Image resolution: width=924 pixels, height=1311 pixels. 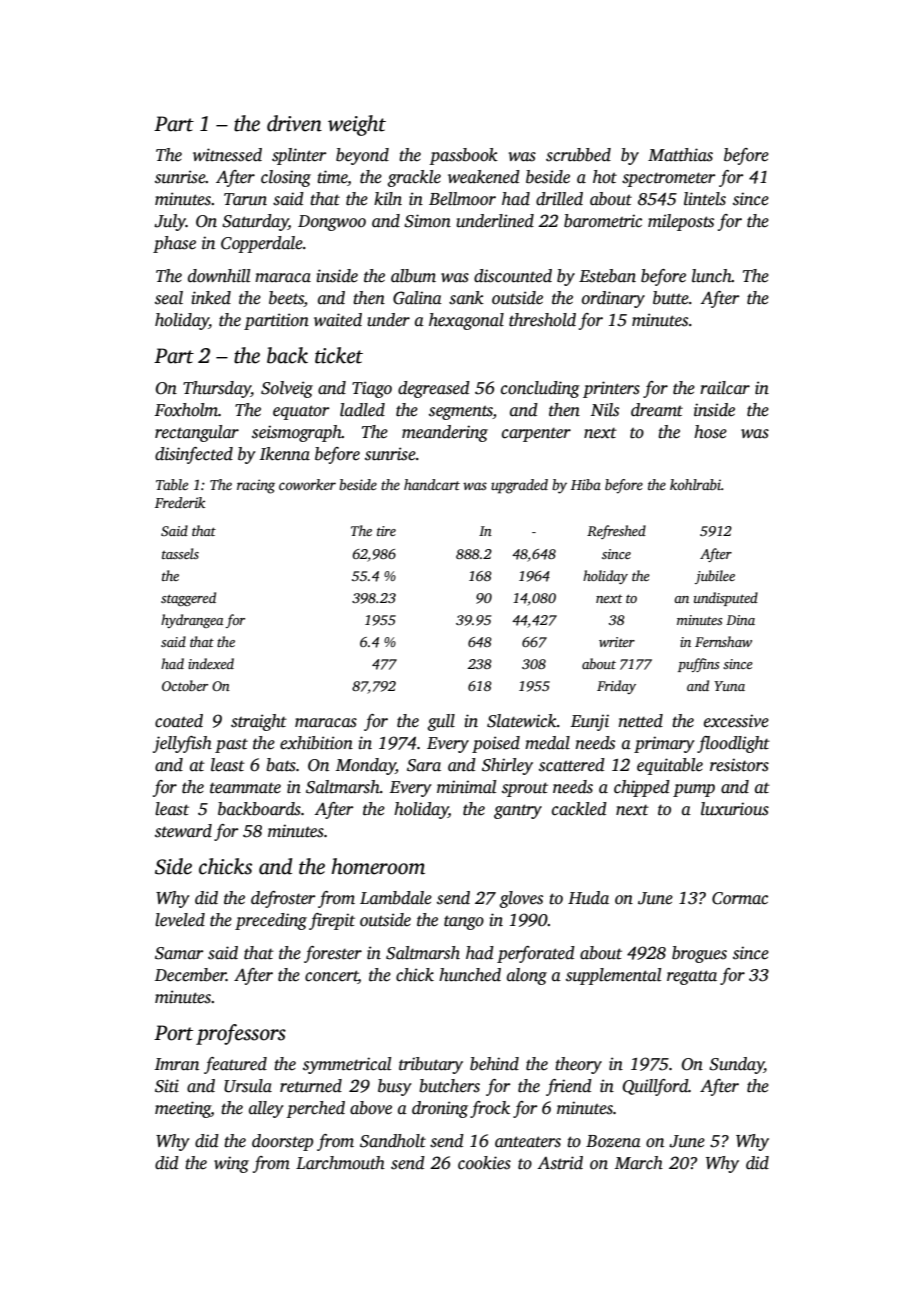 What do you see at coordinates (287, 389) in the screenshot?
I see `Solveig` at bounding box center [287, 389].
